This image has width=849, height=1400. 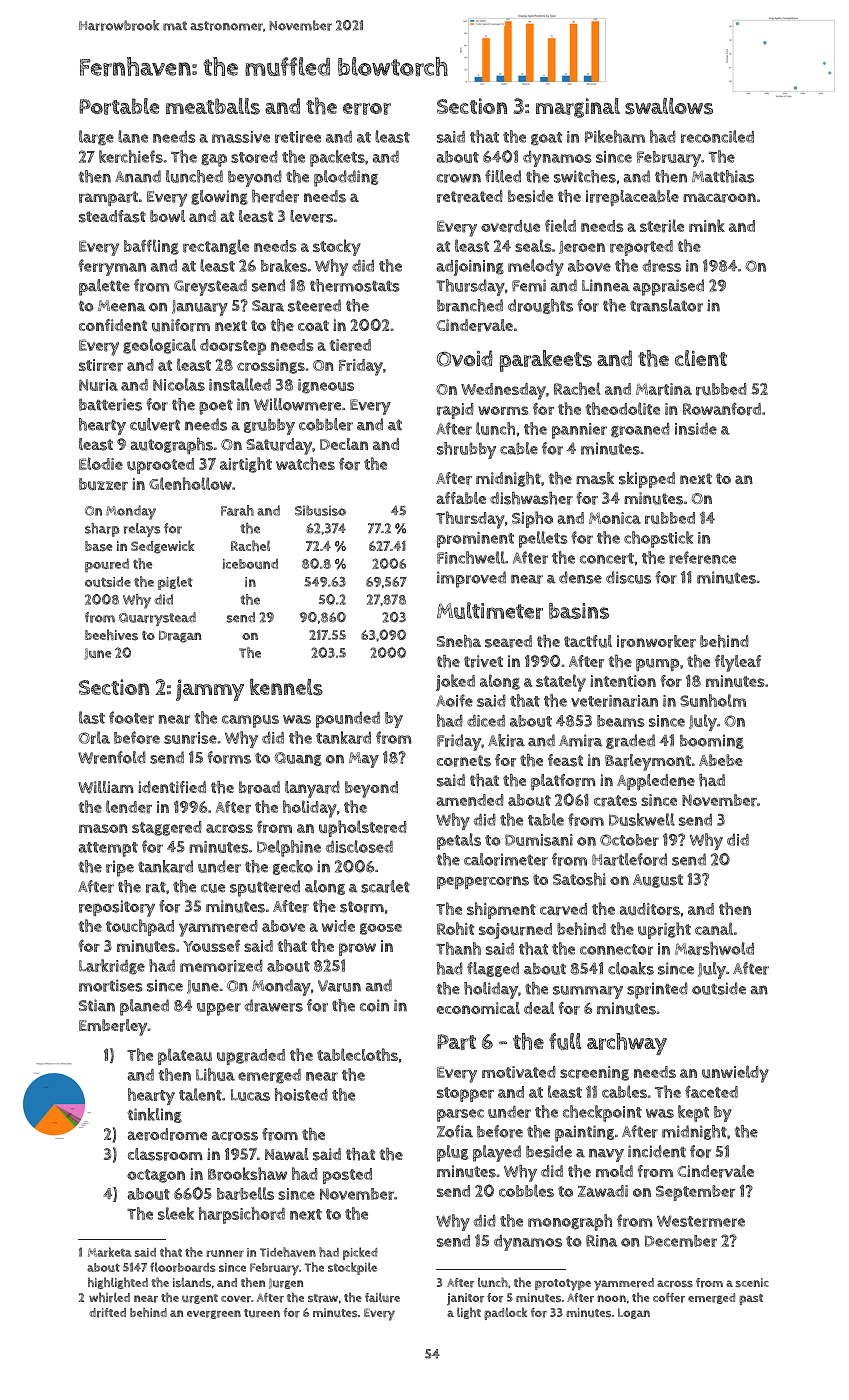 I want to click on error, so click(x=367, y=109).
